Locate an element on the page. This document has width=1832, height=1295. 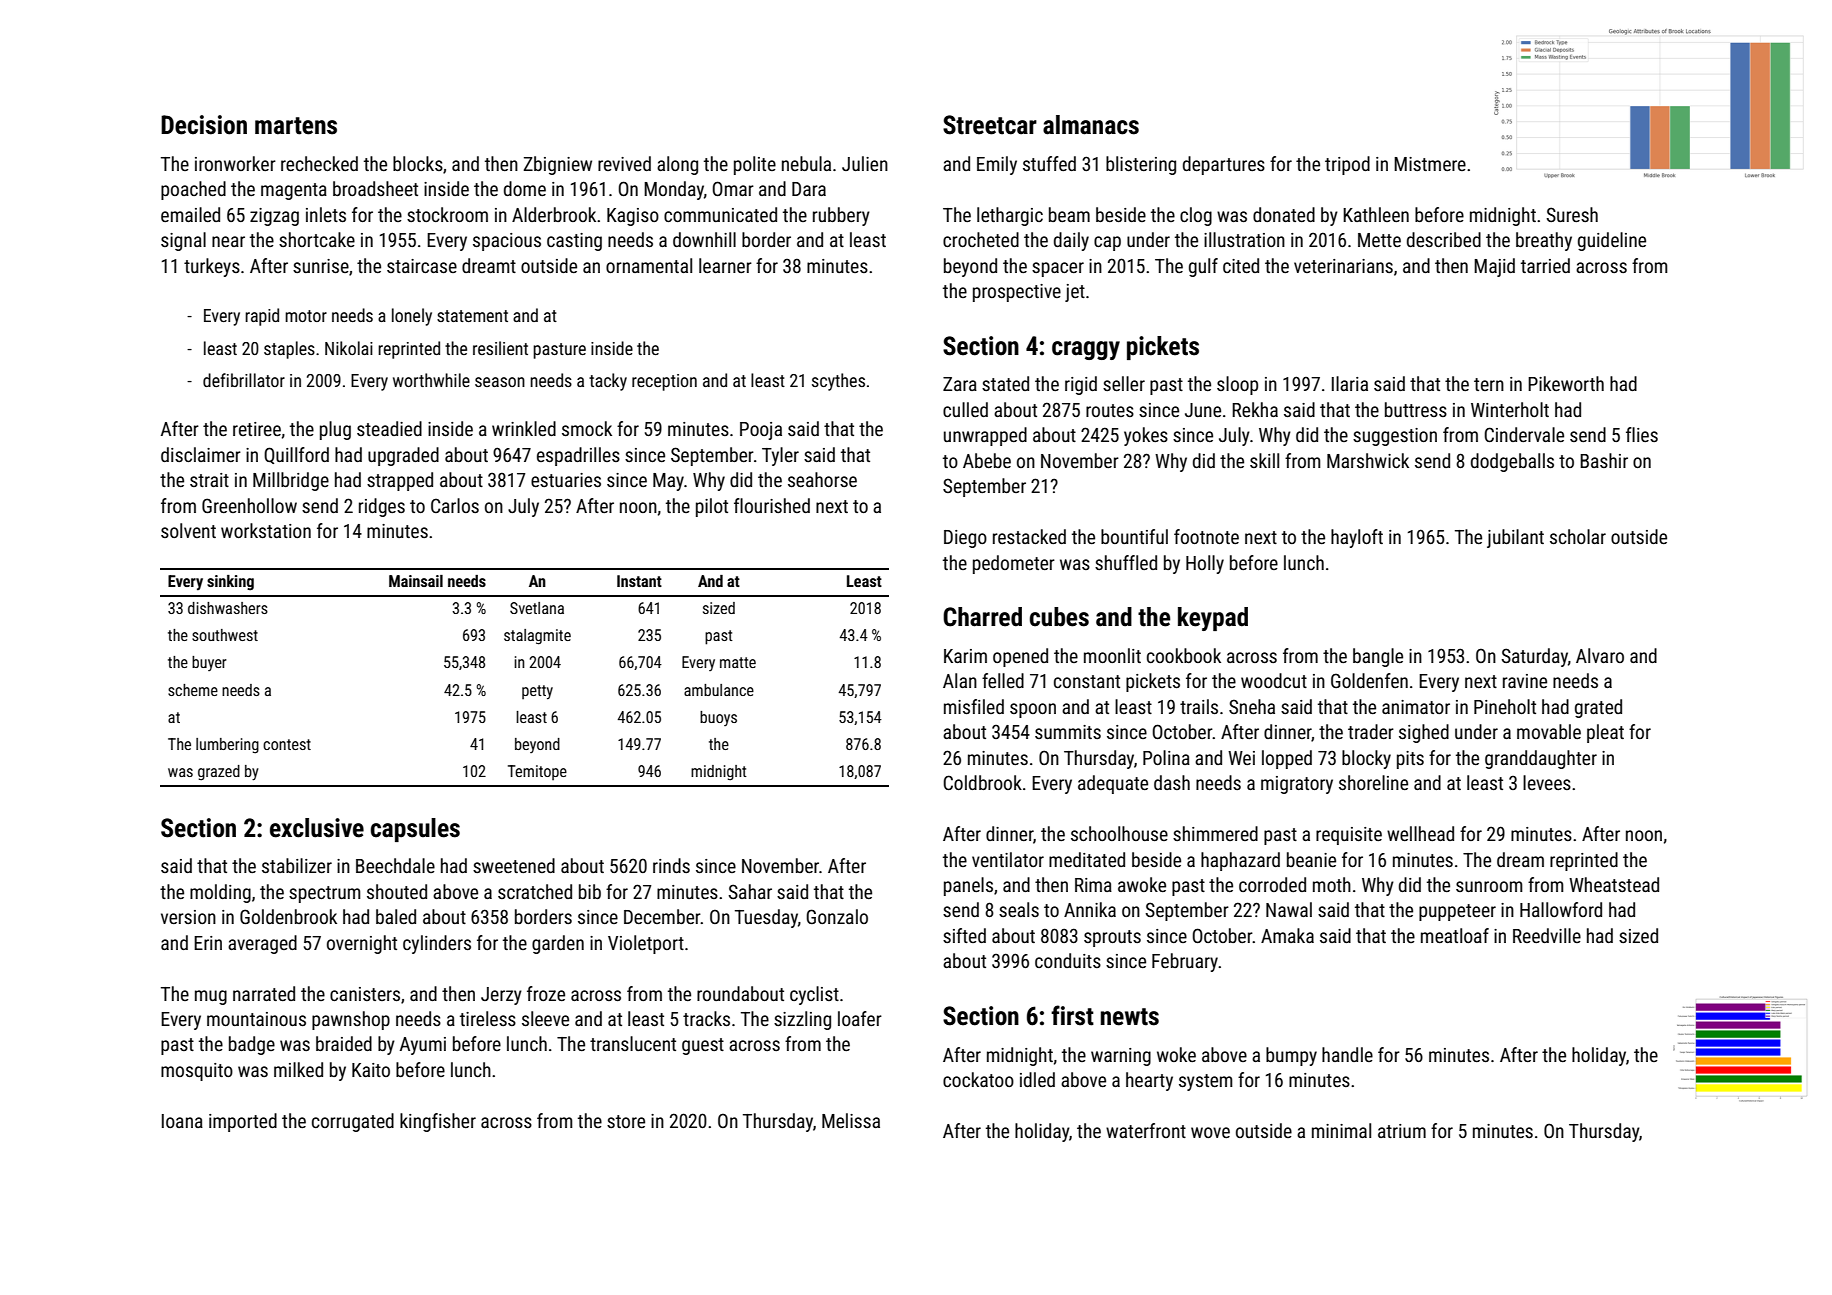
Diego is located at coordinates (965, 539).
